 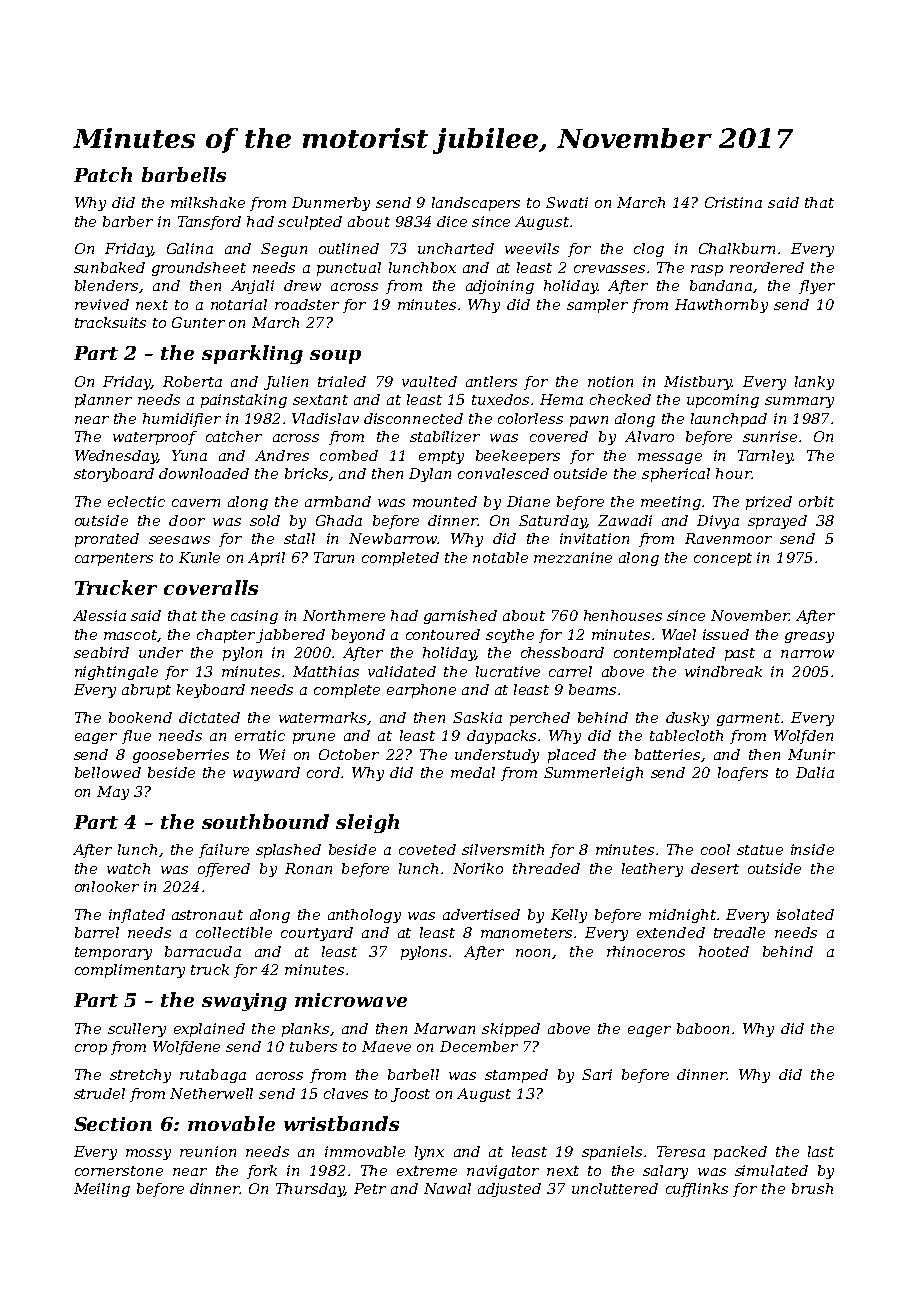 I want to click on Meiling, so click(x=102, y=1190).
